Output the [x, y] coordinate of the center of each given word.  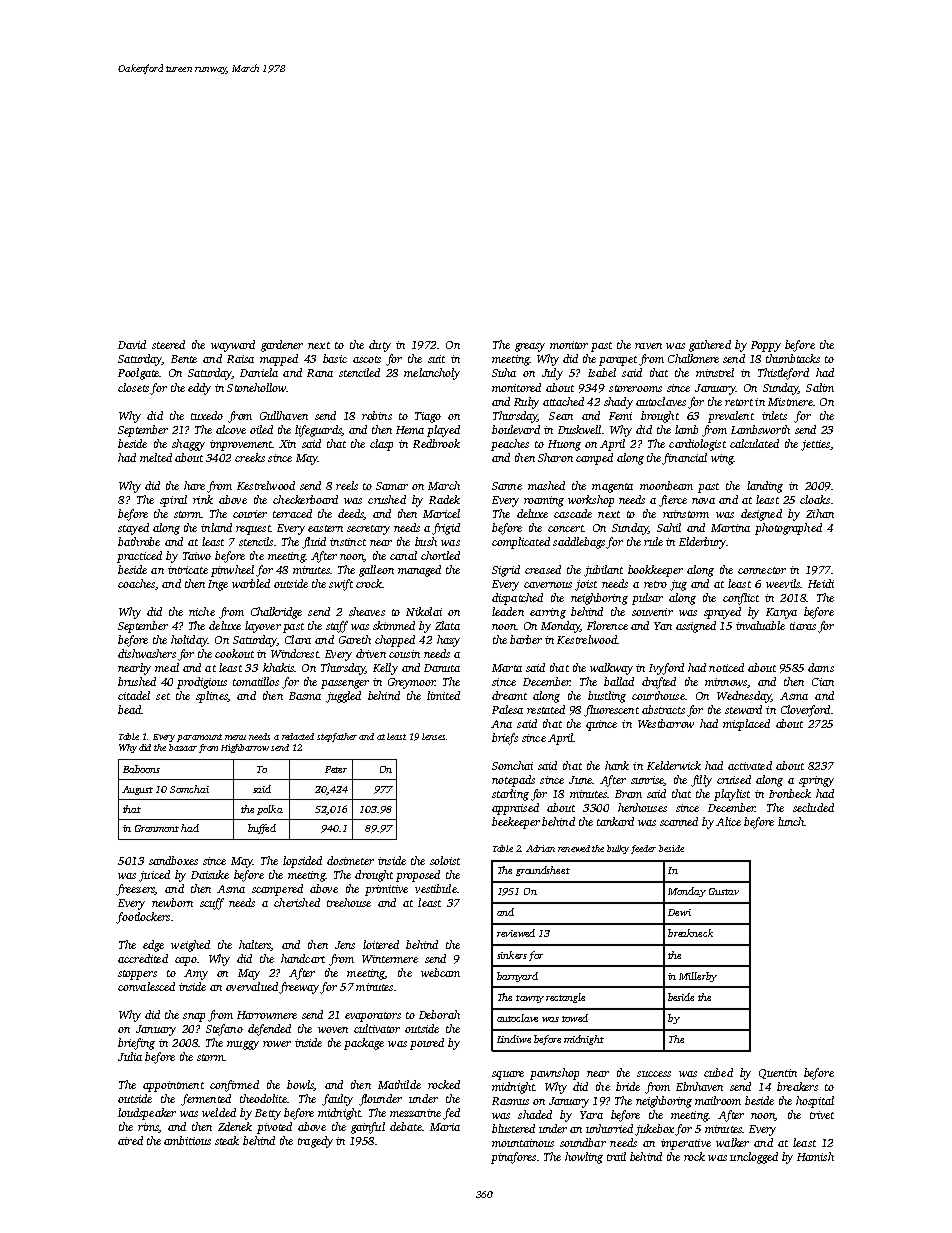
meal [167, 667]
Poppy [766, 346]
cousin [404, 654]
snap [194, 1017]
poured [427, 1044]
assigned [696, 627]
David [132, 344]
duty [380, 346]
